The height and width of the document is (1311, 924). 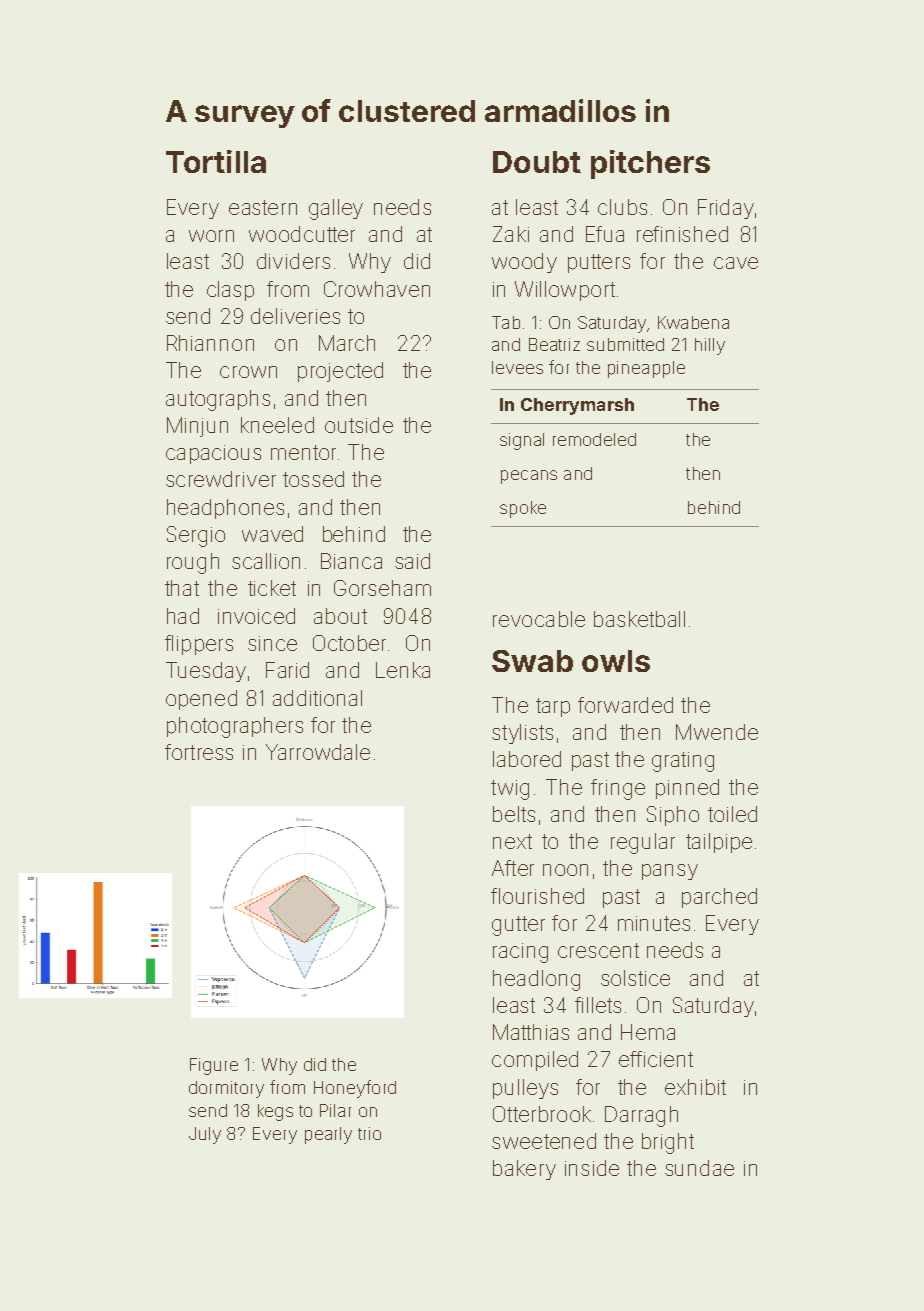 What do you see at coordinates (524, 1170) in the document?
I see `bakery` at bounding box center [524, 1170].
